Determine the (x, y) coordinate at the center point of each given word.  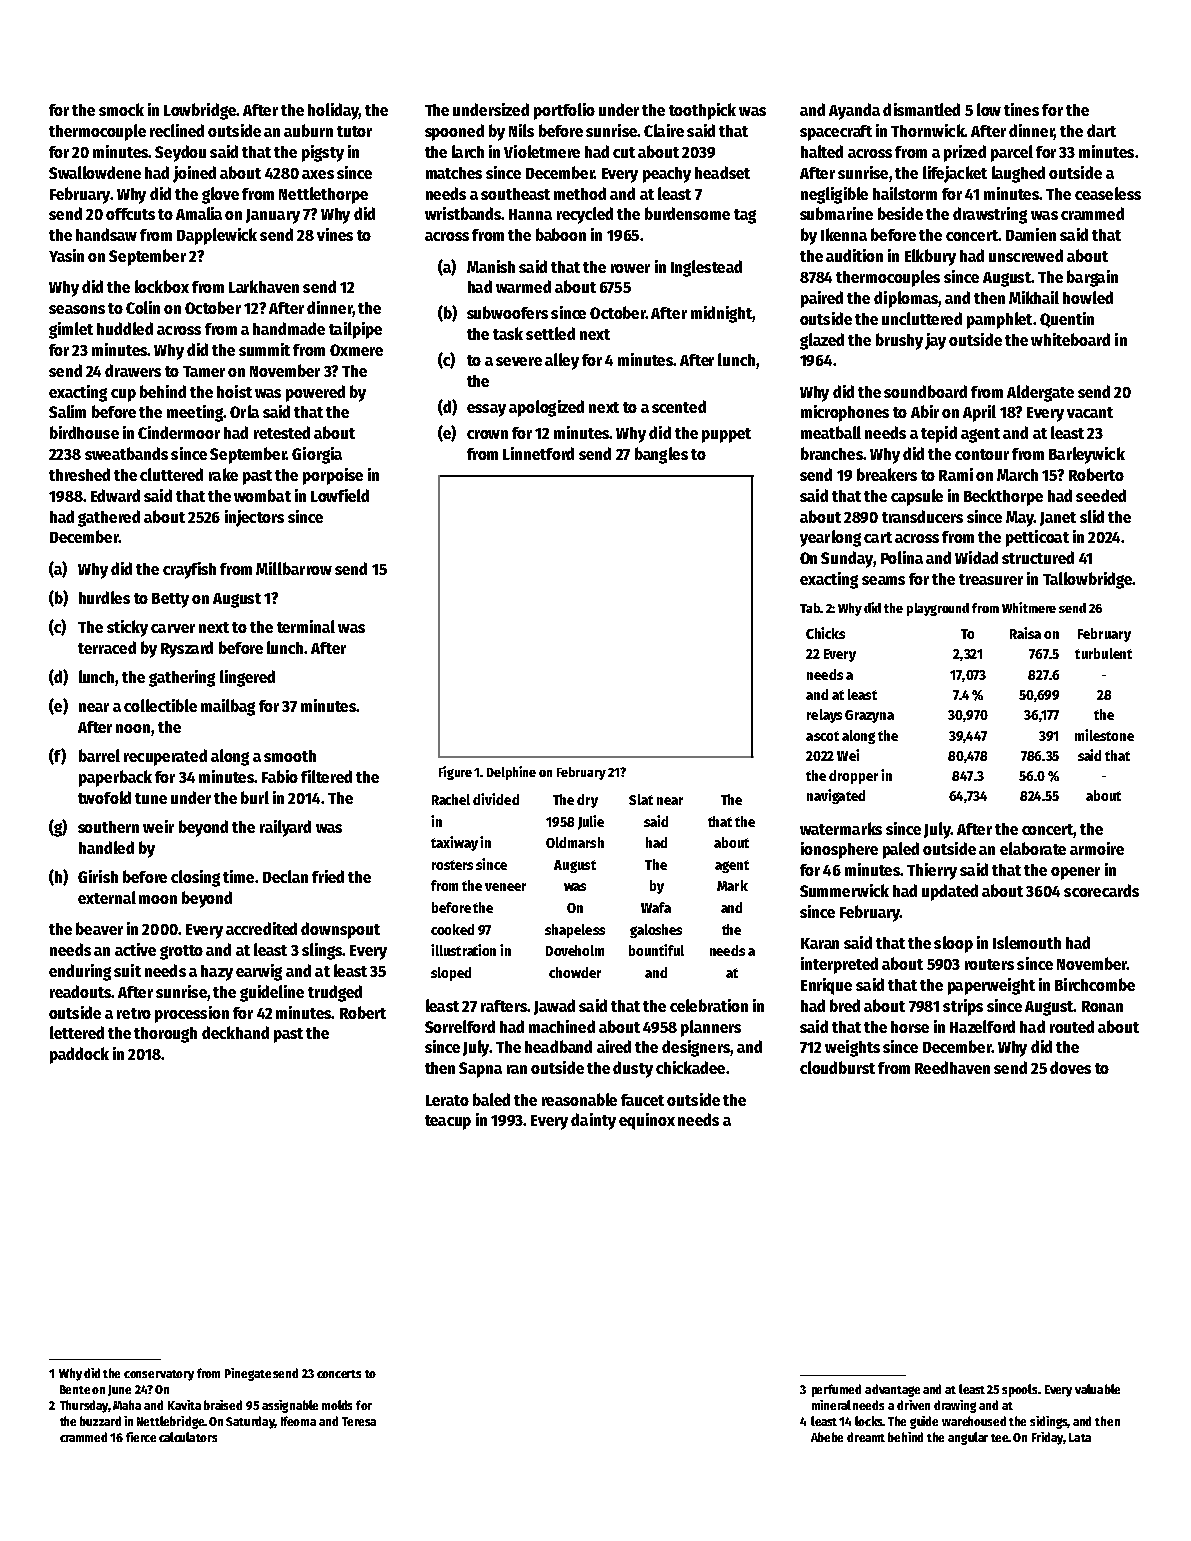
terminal (306, 626)
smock (121, 109)
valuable (1097, 1389)
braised (223, 1405)
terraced (107, 647)
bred (845, 1005)
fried (328, 876)
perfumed (836, 1390)
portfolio (564, 111)
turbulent (1103, 653)
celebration (709, 1005)
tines (1021, 109)
